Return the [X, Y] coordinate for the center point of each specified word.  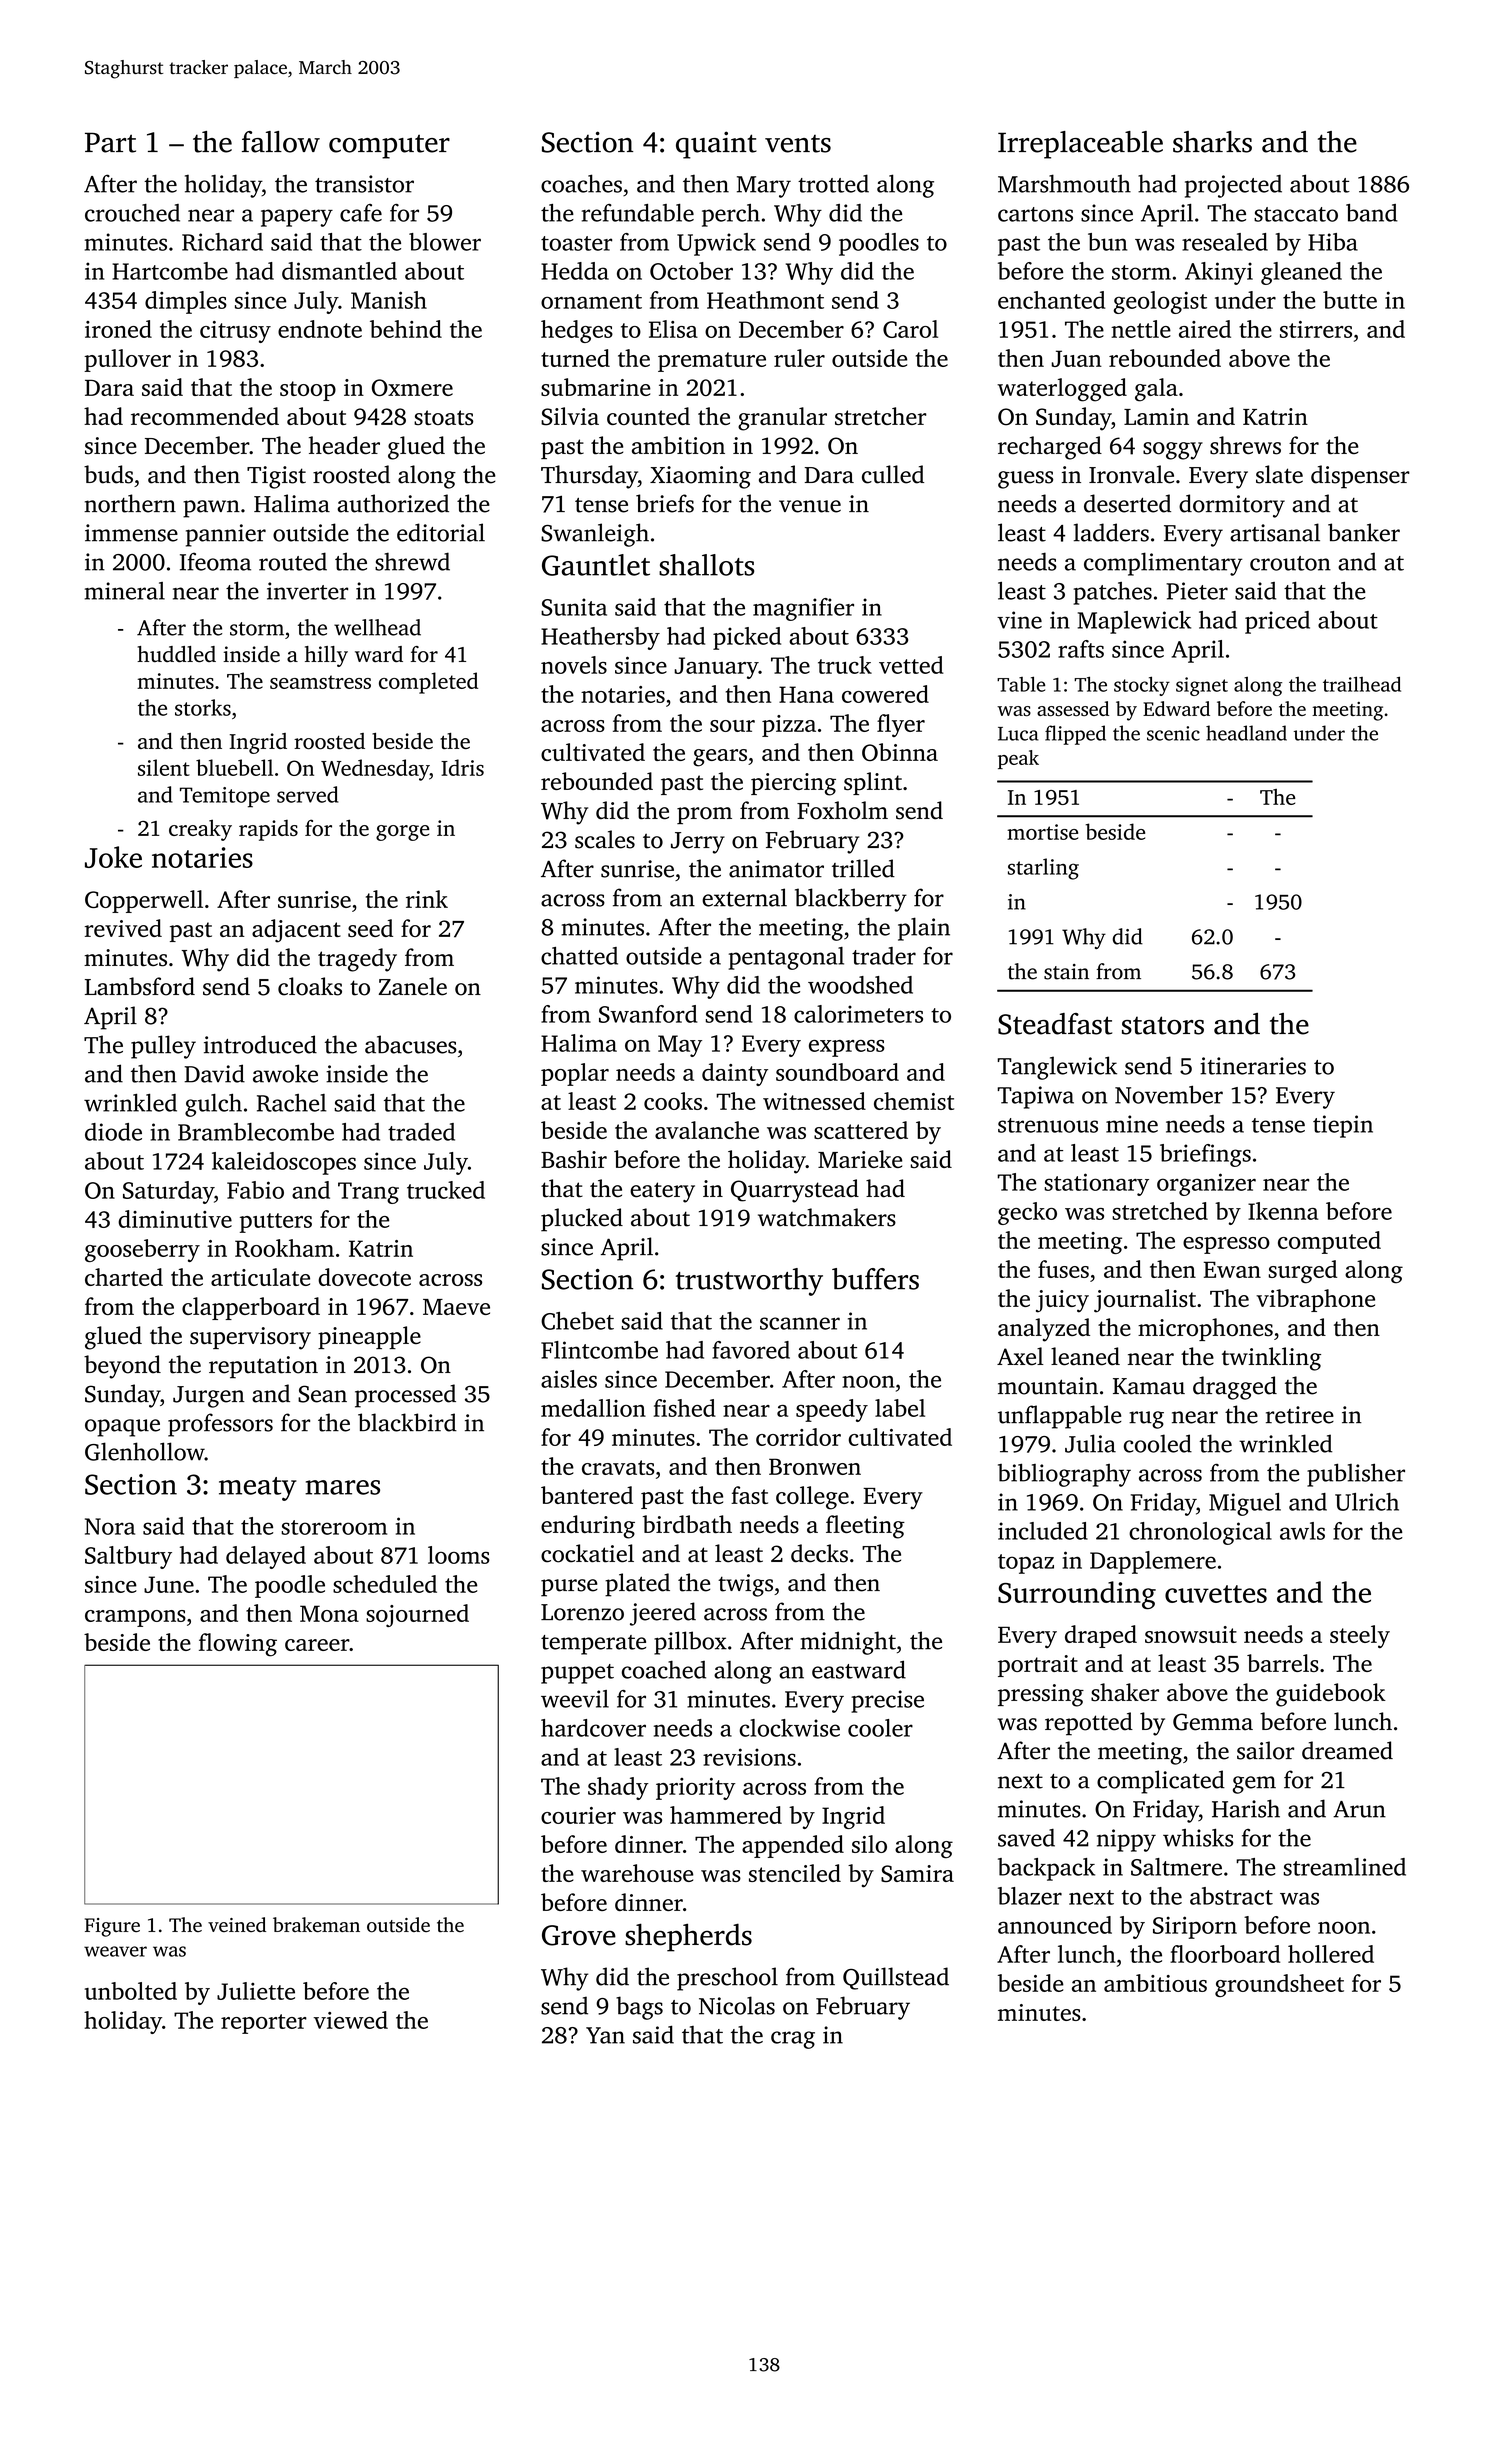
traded [421, 1132]
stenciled [795, 1873]
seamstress [320, 682]
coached [664, 1669]
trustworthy [749, 1282]
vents [798, 144]
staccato [1296, 214]
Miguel [1245, 1504]
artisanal [1275, 532]
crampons [135, 1618]
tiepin [1343, 1126]
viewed [350, 2020]
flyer [901, 725]
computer [389, 147]
